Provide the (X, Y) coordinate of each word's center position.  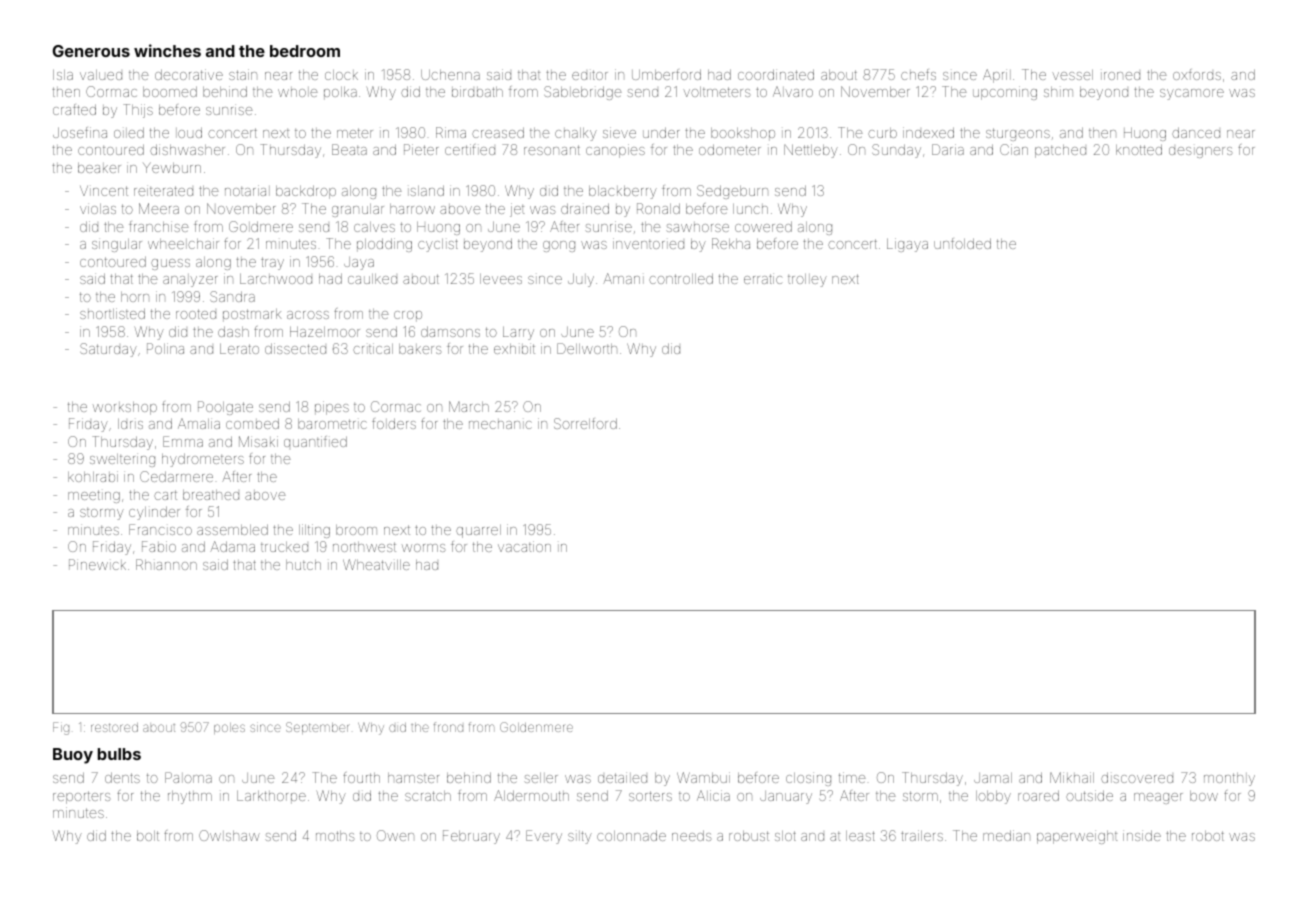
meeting (94, 496)
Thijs (138, 111)
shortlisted (112, 313)
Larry (518, 333)
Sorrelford (585, 423)
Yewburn (172, 167)
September (318, 728)
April (997, 76)
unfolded (962, 243)
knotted (1139, 149)
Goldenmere (536, 727)
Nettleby (811, 151)
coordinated (776, 74)
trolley (807, 280)
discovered (1137, 777)
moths (335, 836)
